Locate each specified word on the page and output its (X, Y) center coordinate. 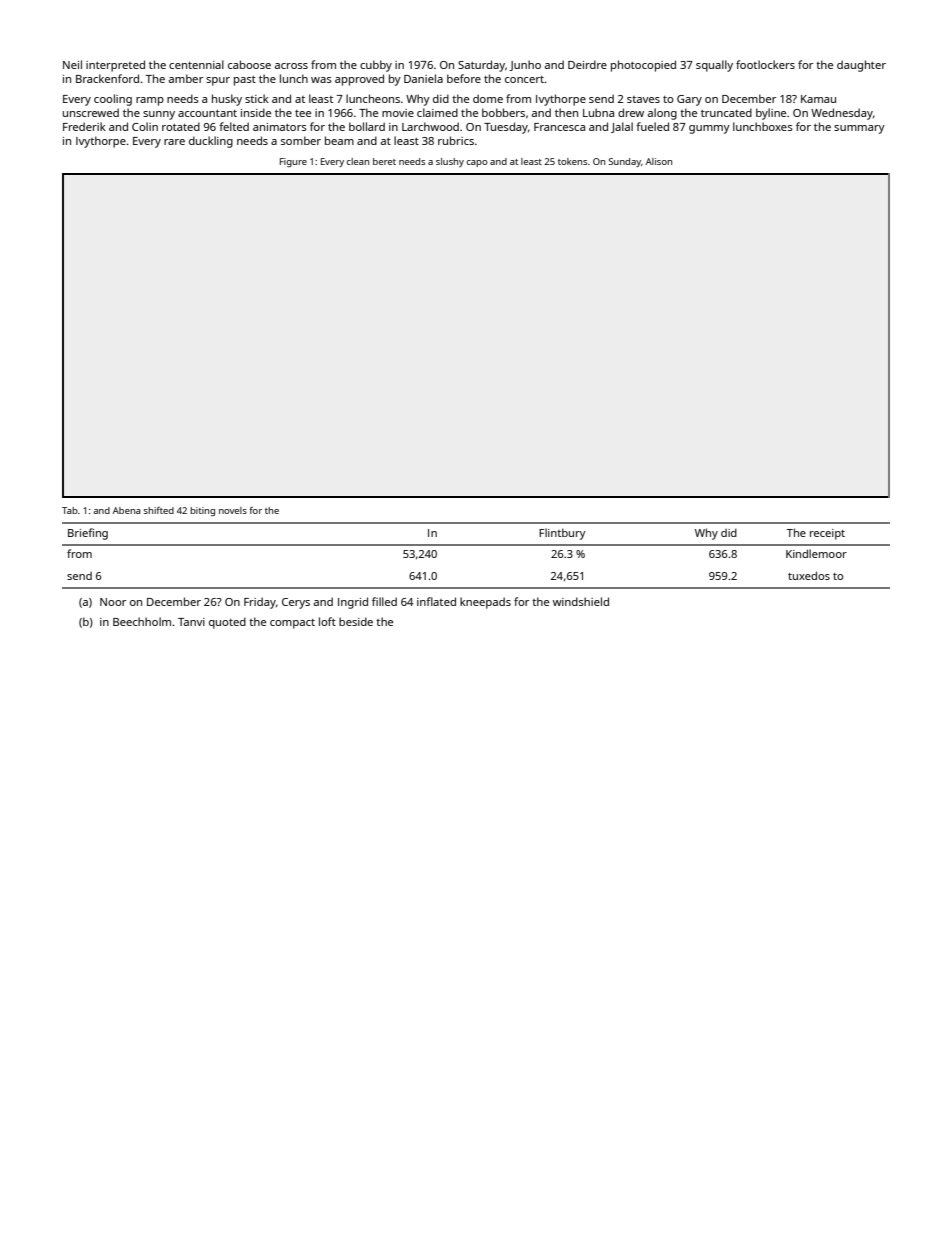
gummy (709, 129)
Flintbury (562, 534)
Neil (72, 64)
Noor (113, 602)
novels (233, 510)
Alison (659, 161)
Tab (70, 510)
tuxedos (809, 575)
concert (524, 79)
